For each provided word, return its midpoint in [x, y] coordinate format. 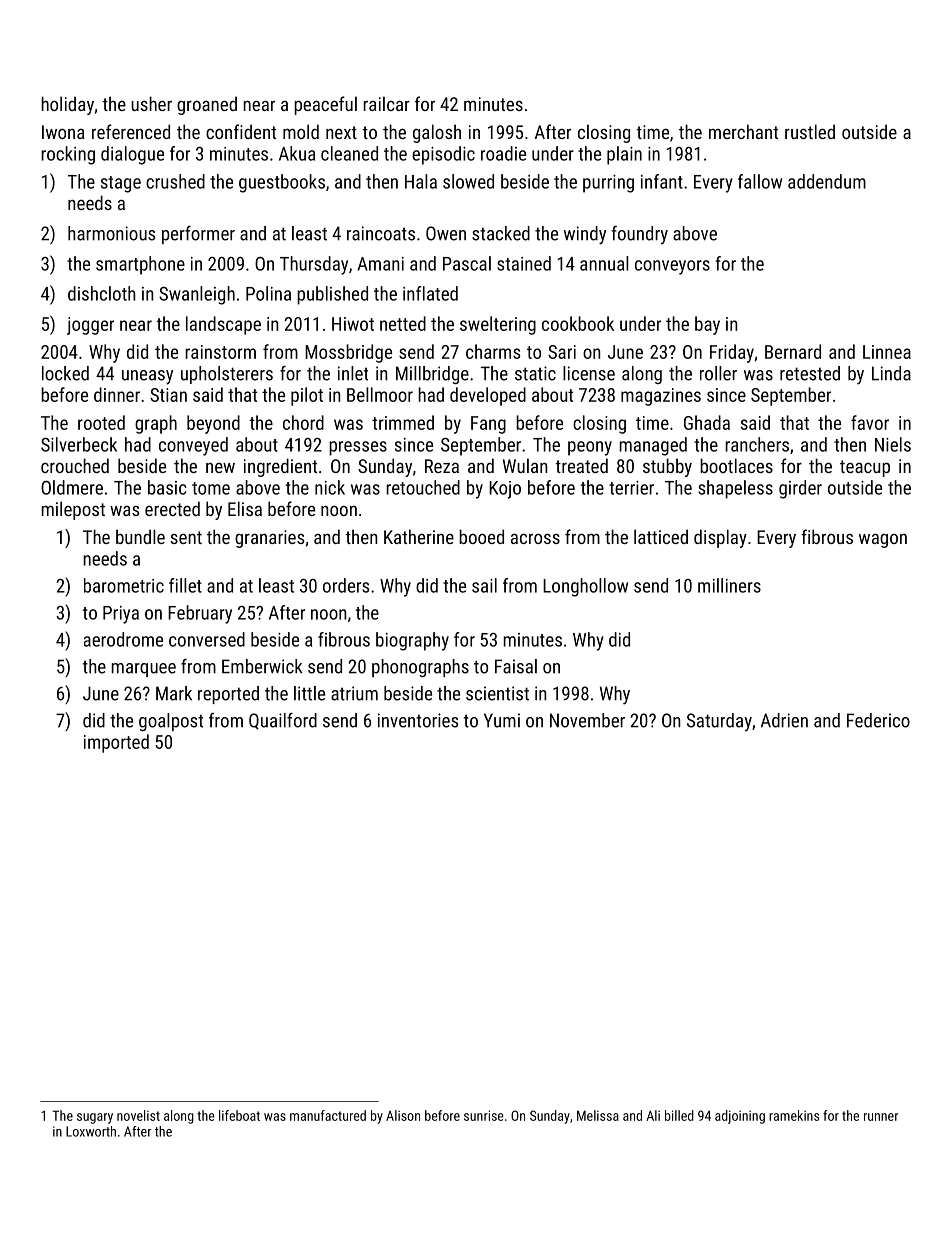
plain [624, 155]
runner [881, 1117]
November [587, 720]
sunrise [484, 1115]
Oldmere [72, 487]
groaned [207, 105]
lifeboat [239, 1115]
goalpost [171, 722]
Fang [488, 425]
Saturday [719, 722]
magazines [661, 397]
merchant [743, 131]
